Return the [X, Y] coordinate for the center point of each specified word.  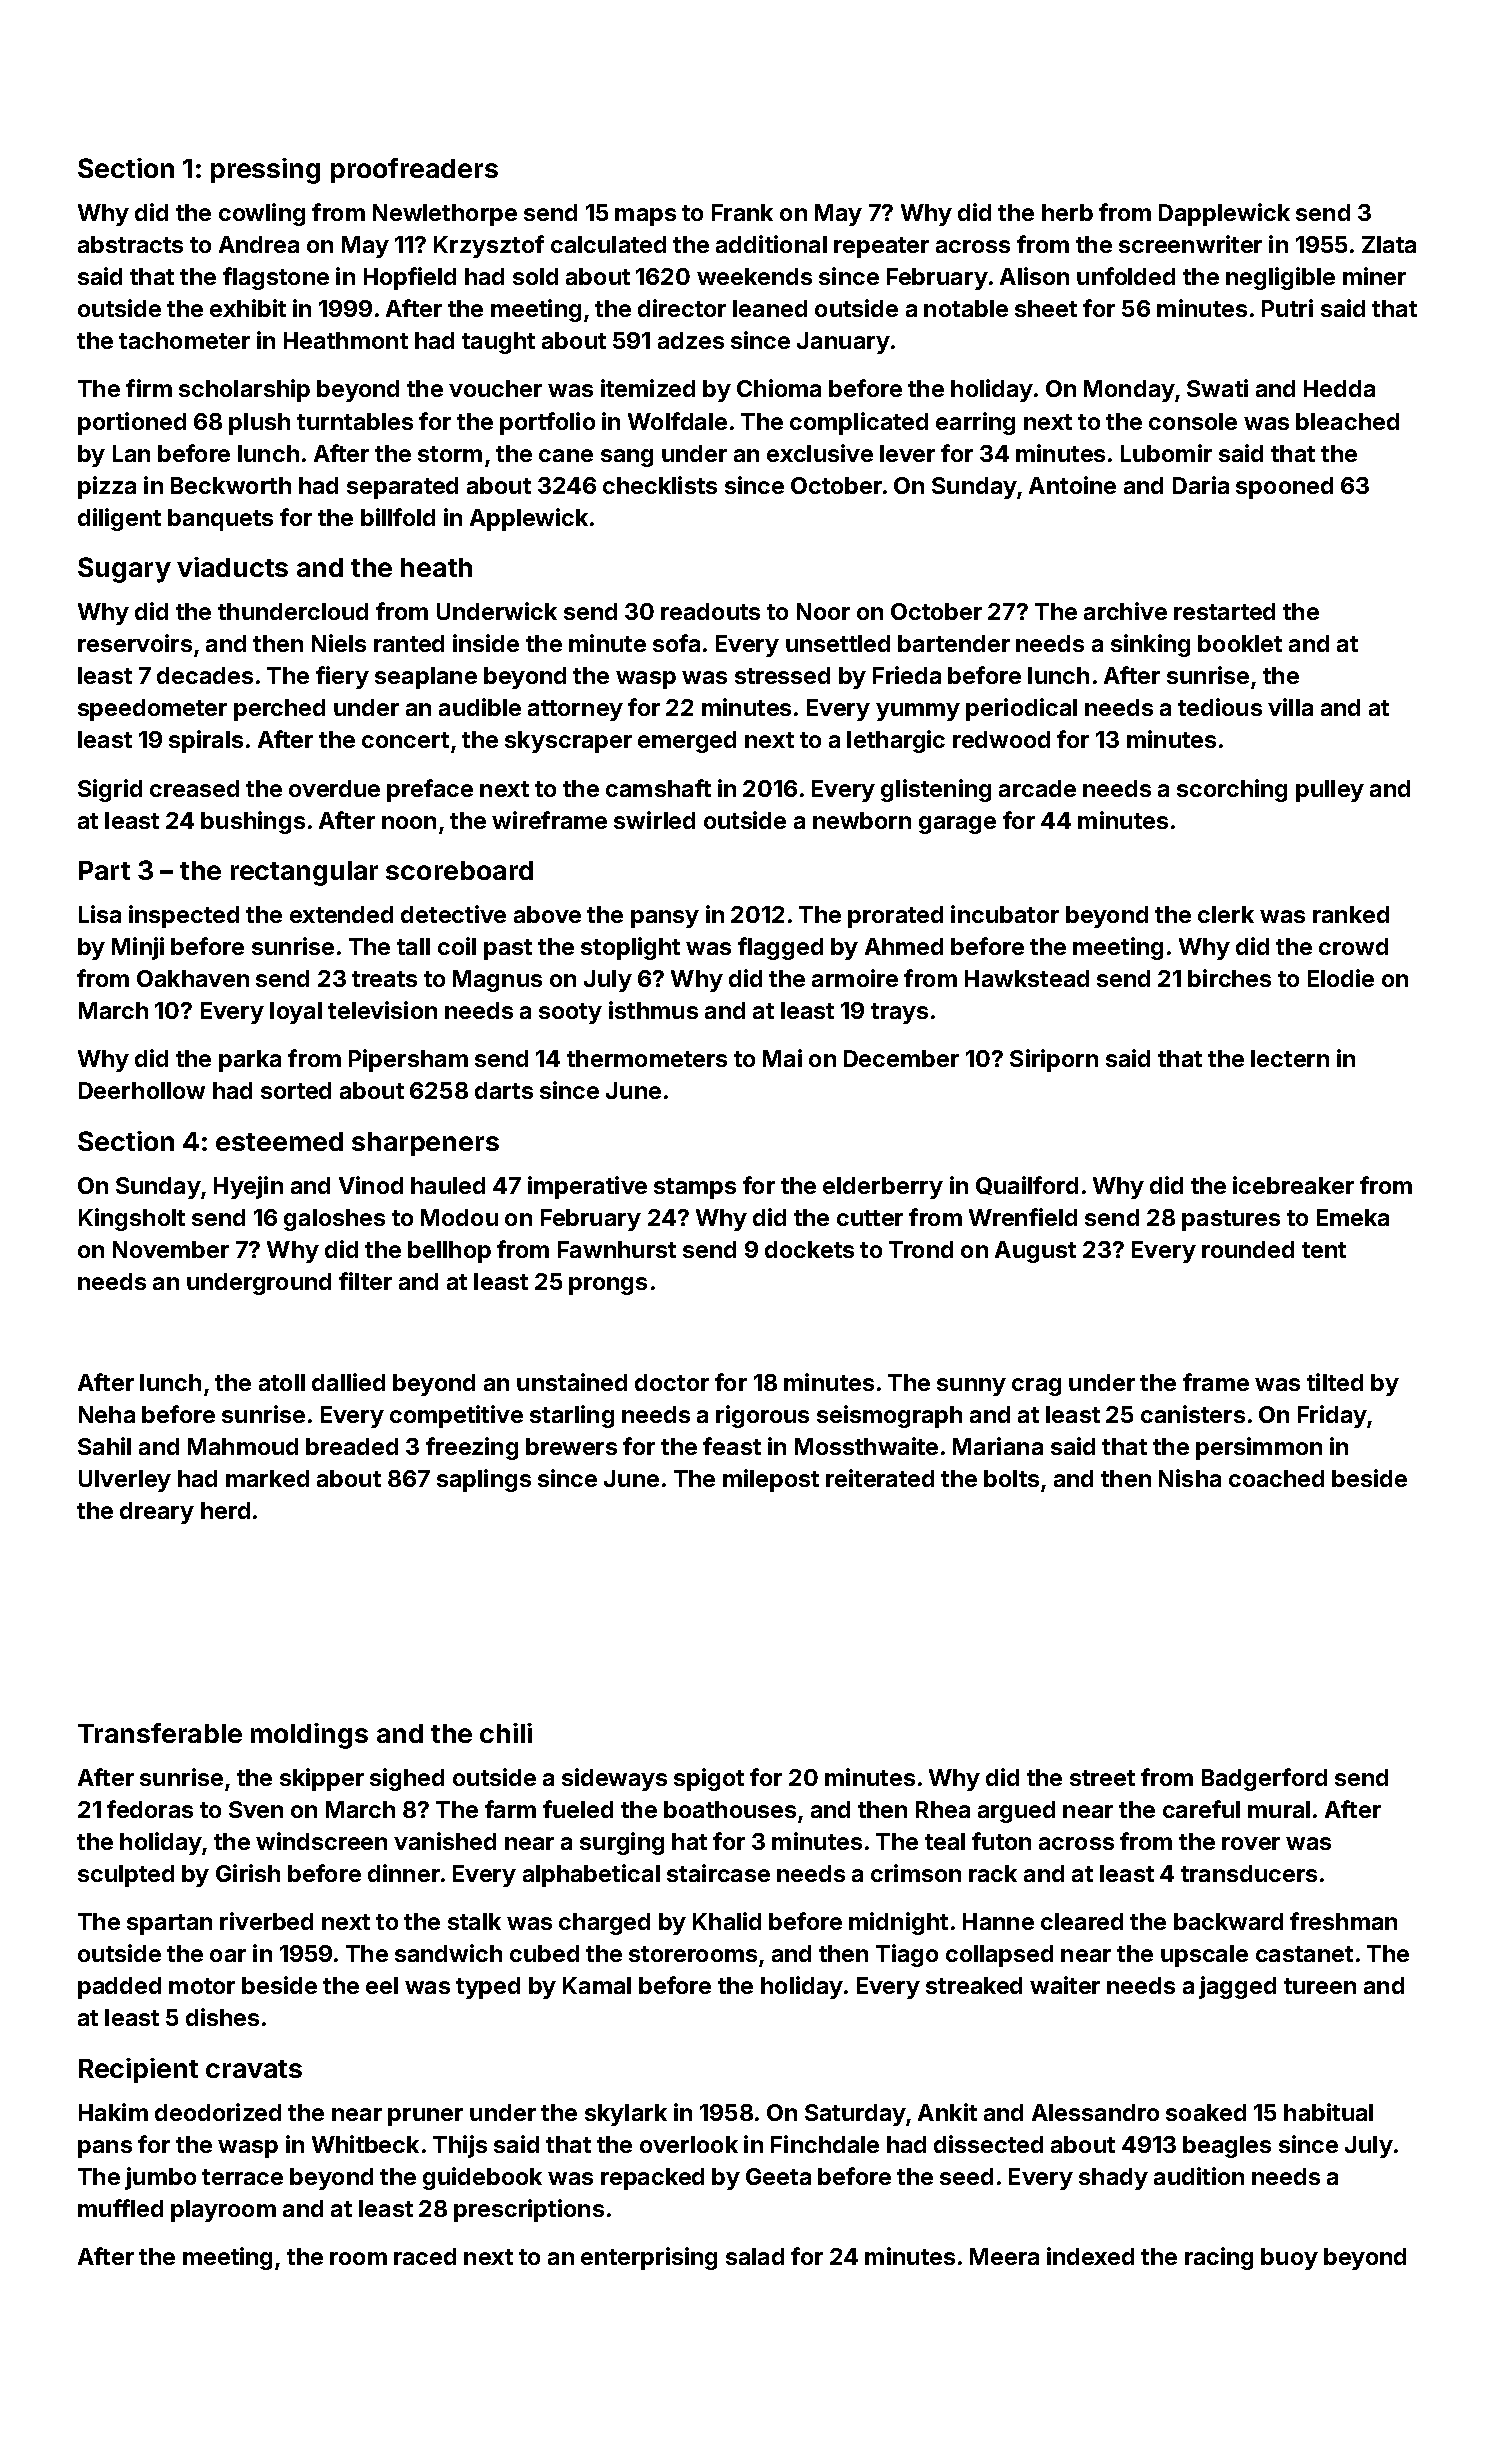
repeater [881, 247]
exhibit [248, 308]
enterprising [649, 2258]
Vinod [371, 1185]
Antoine [1072, 485]
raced [425, 2256]
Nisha [1190, 1478]
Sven [256, 1809]
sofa [676, 643]
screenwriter [1190, 244]
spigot [709, 1779]
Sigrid [110, 790]
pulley [1330, 791]
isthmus [653, 1010]
